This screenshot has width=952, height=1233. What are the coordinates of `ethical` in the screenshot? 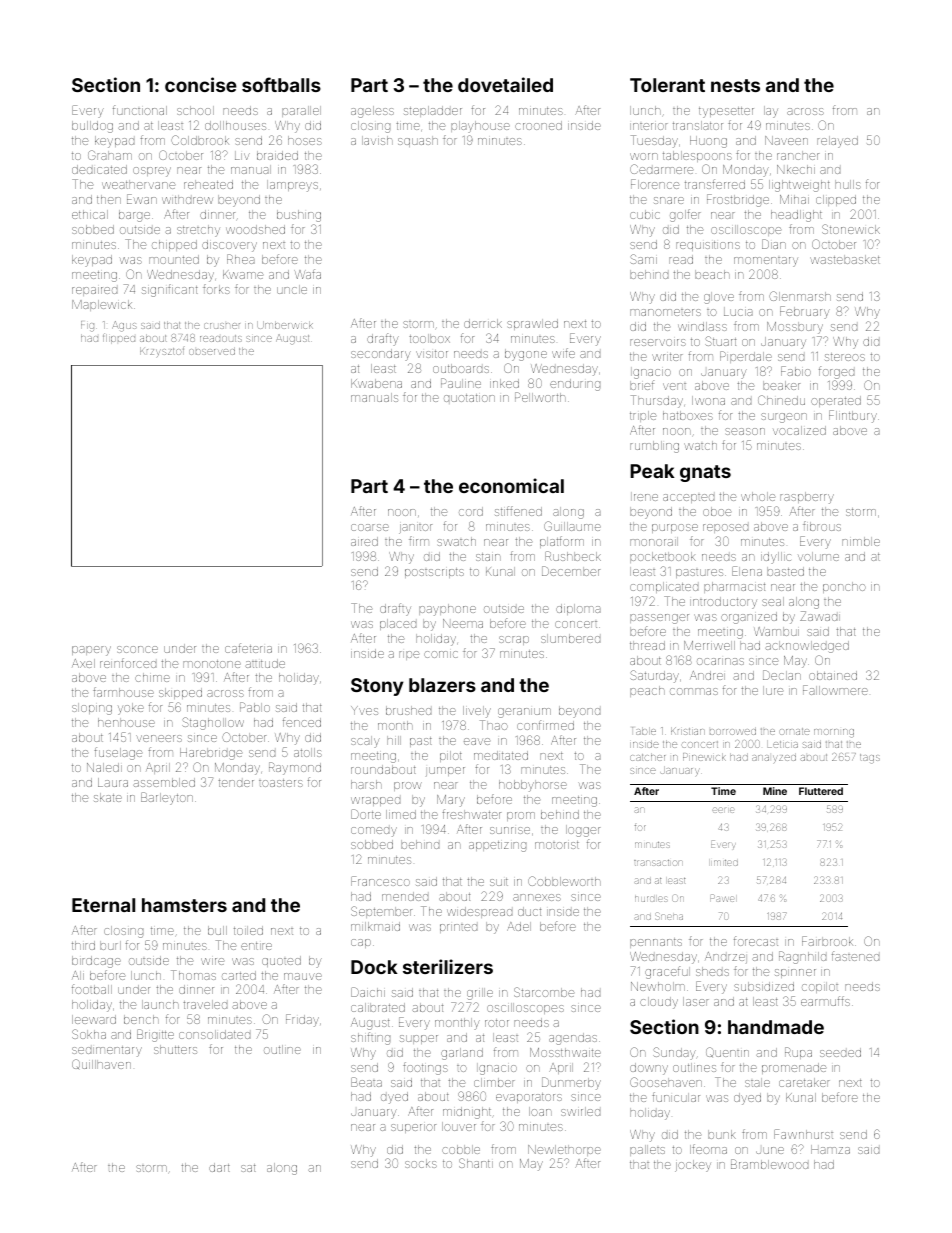 It's located at (90, 214).
